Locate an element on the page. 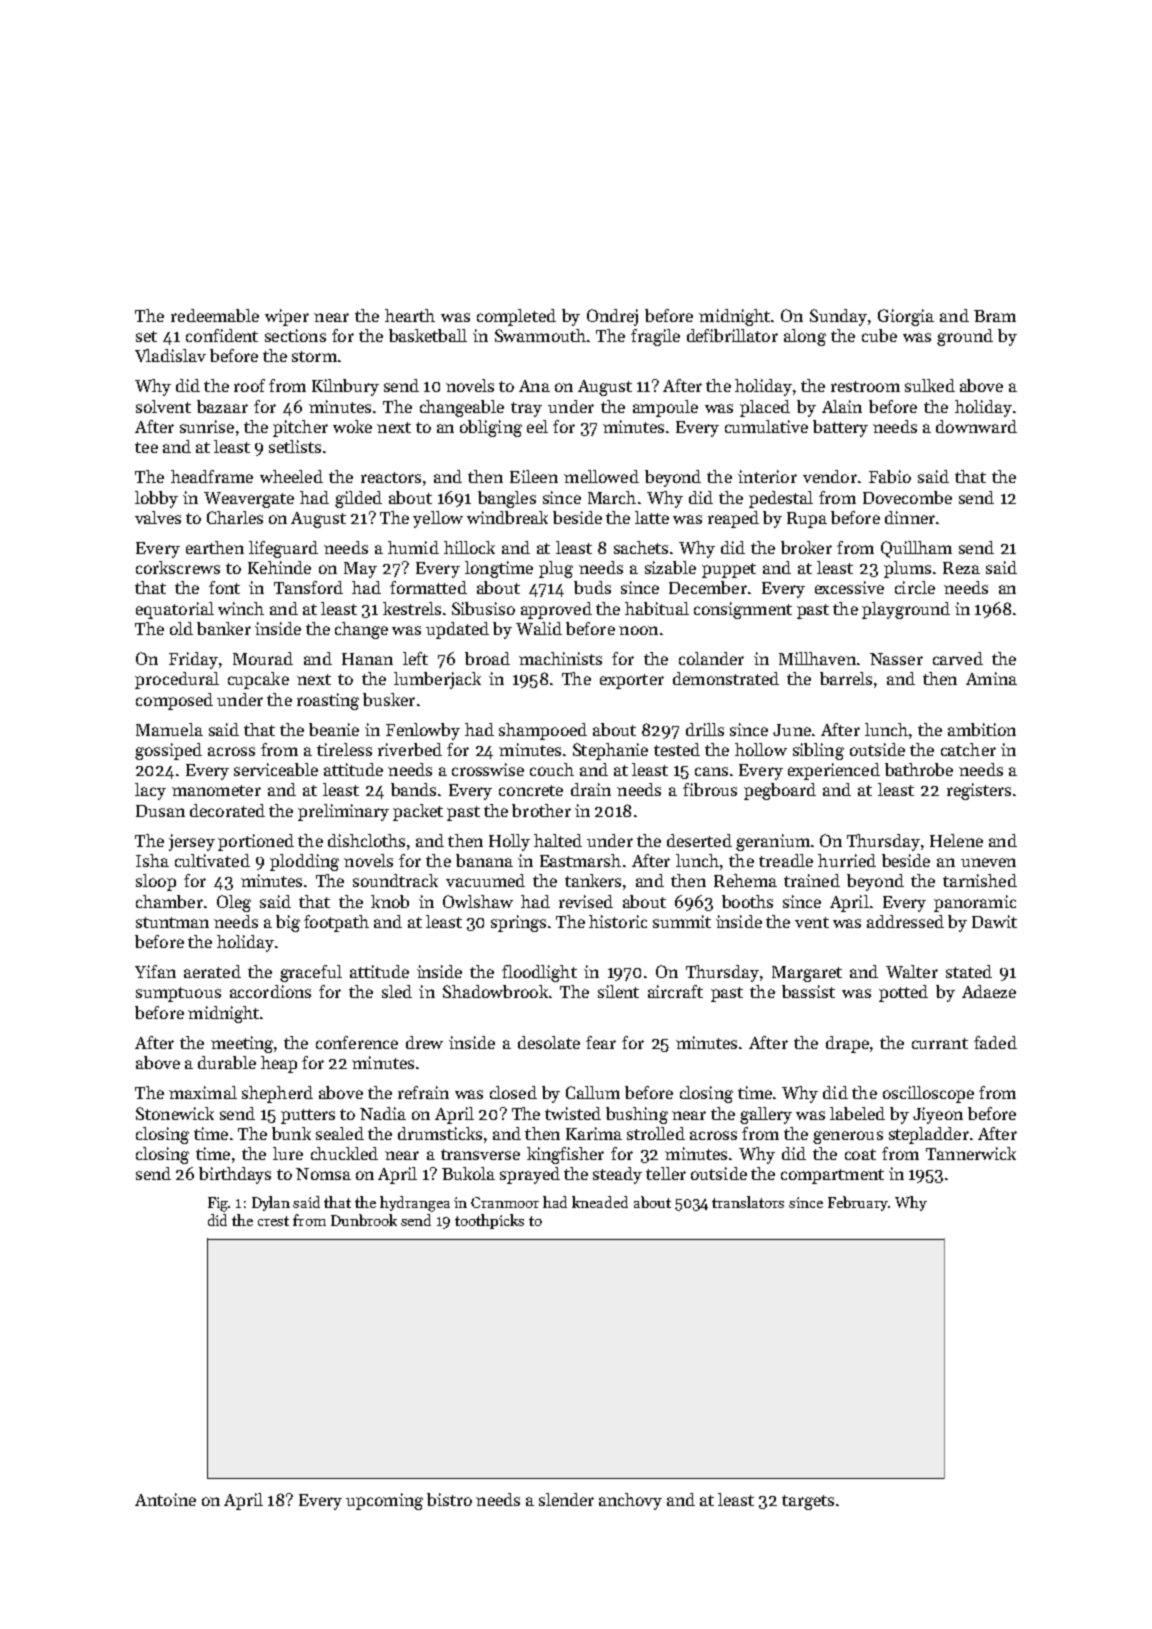 The height and width of the image is (1629, 1152). Antoine is located at coordinates (165, 1499).
